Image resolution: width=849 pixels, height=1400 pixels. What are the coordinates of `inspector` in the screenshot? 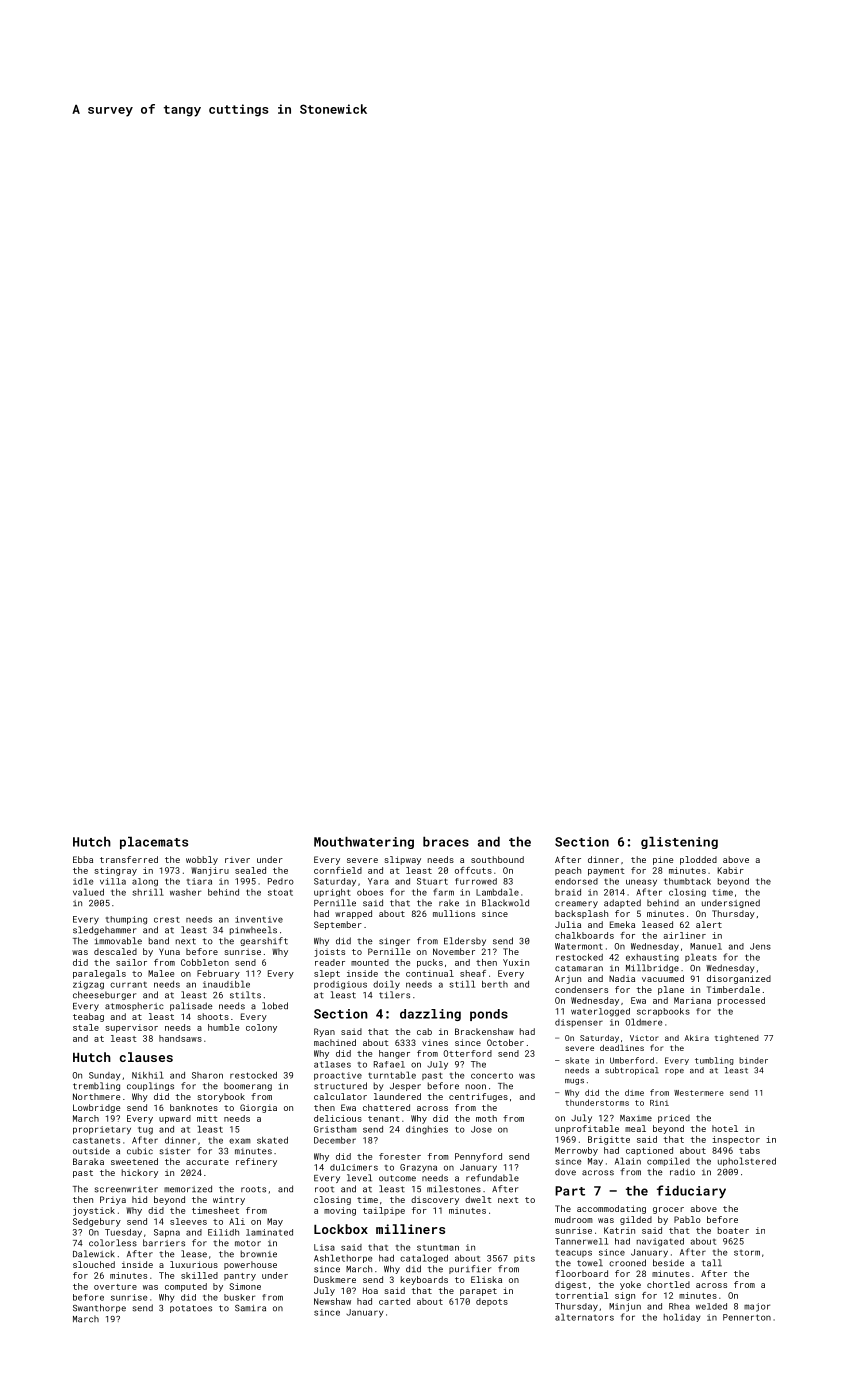 It's located at (736, 1140).
